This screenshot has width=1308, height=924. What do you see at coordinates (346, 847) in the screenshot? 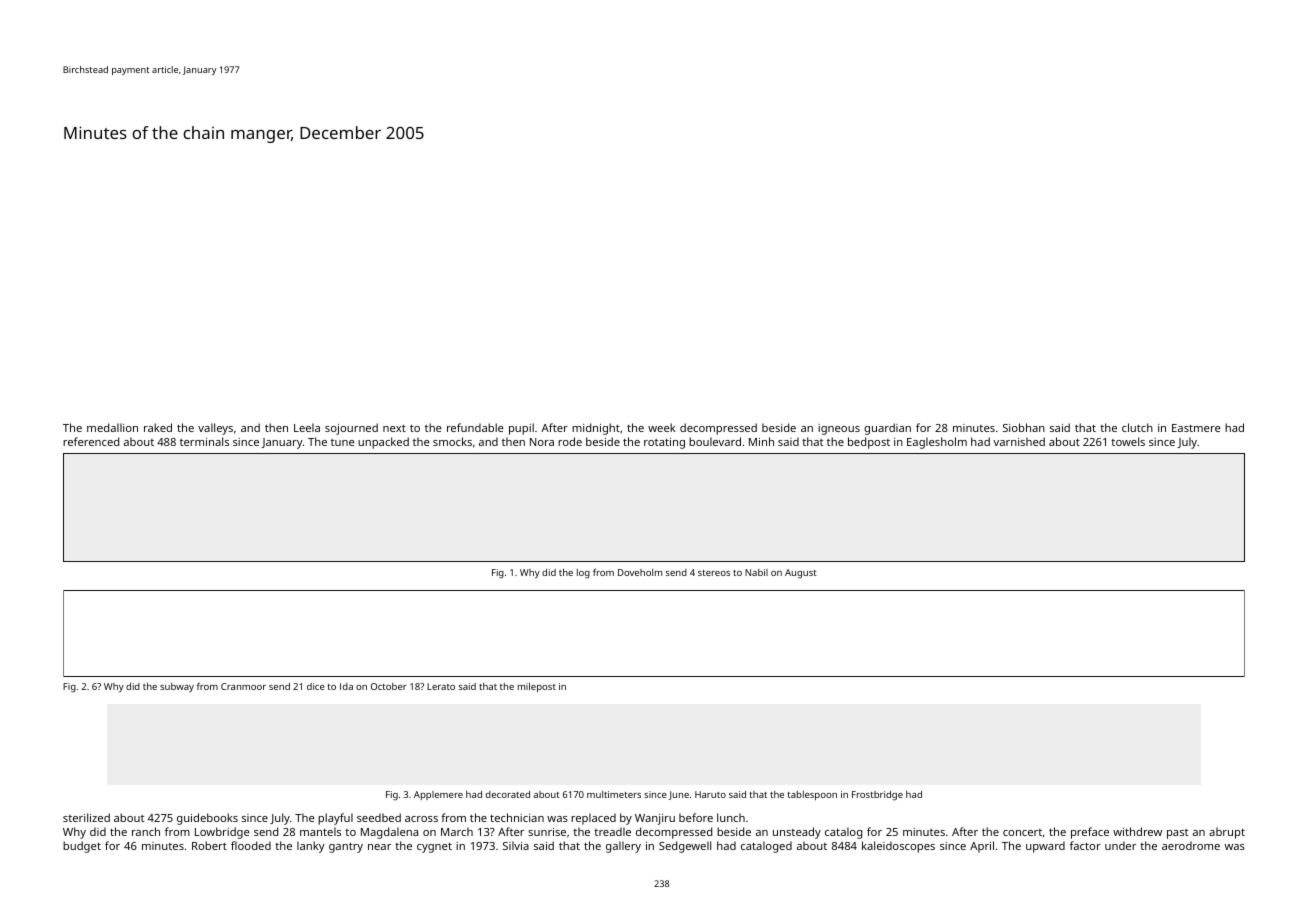
I see `gantry` at bounding box center [346, 847].
